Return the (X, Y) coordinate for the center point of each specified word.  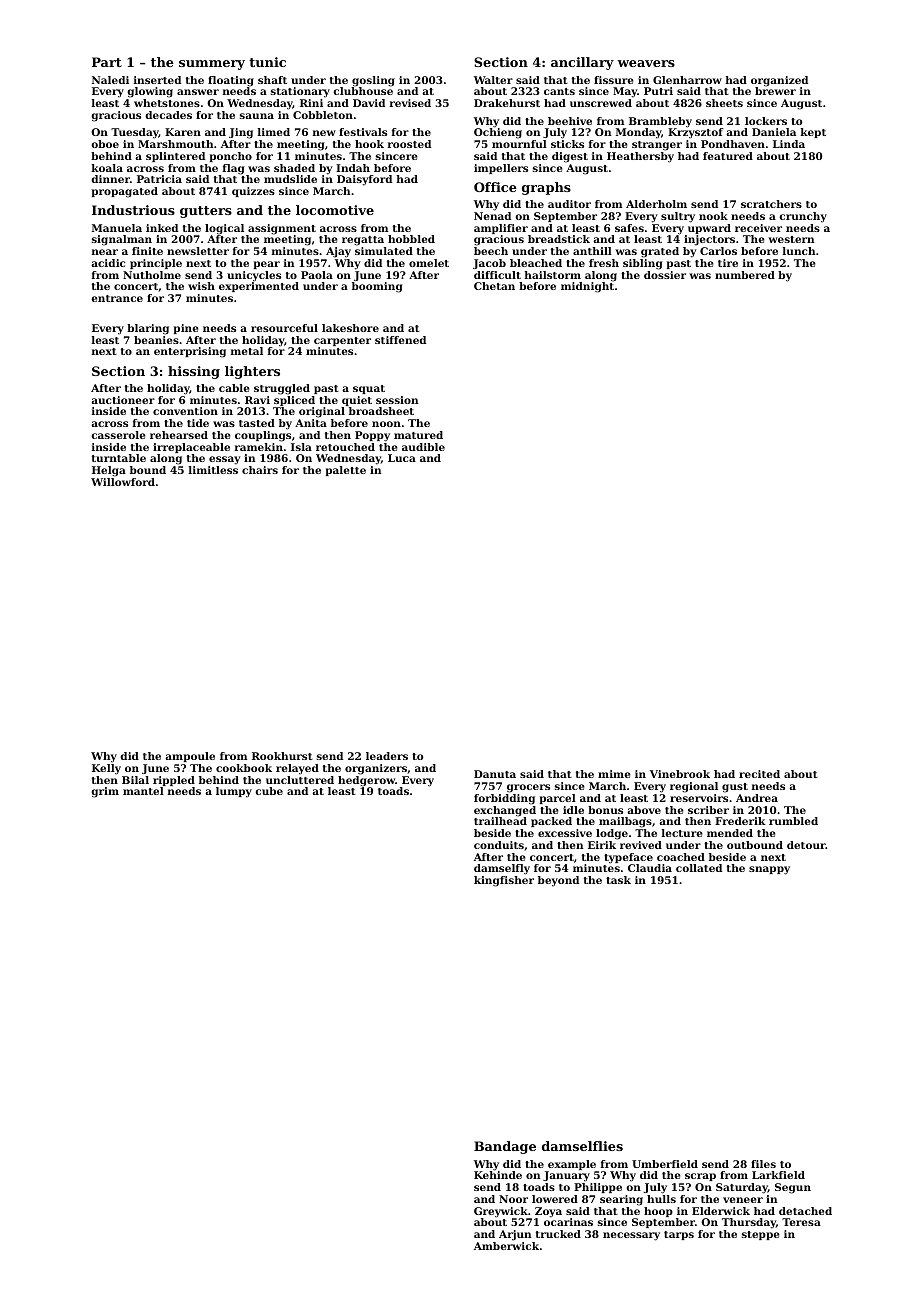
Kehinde (498, 1175)
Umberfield (665, 1164)
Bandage (505, 1147)
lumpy (234, 792)
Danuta (495, 774)
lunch (799, 251)
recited (759, 774)
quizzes (253, 192)
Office (495, 187)
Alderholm (656, 204)
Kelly (106, 769)
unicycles (254, 276)
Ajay (338, 252)
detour (806, 845)
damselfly (502, 869)
